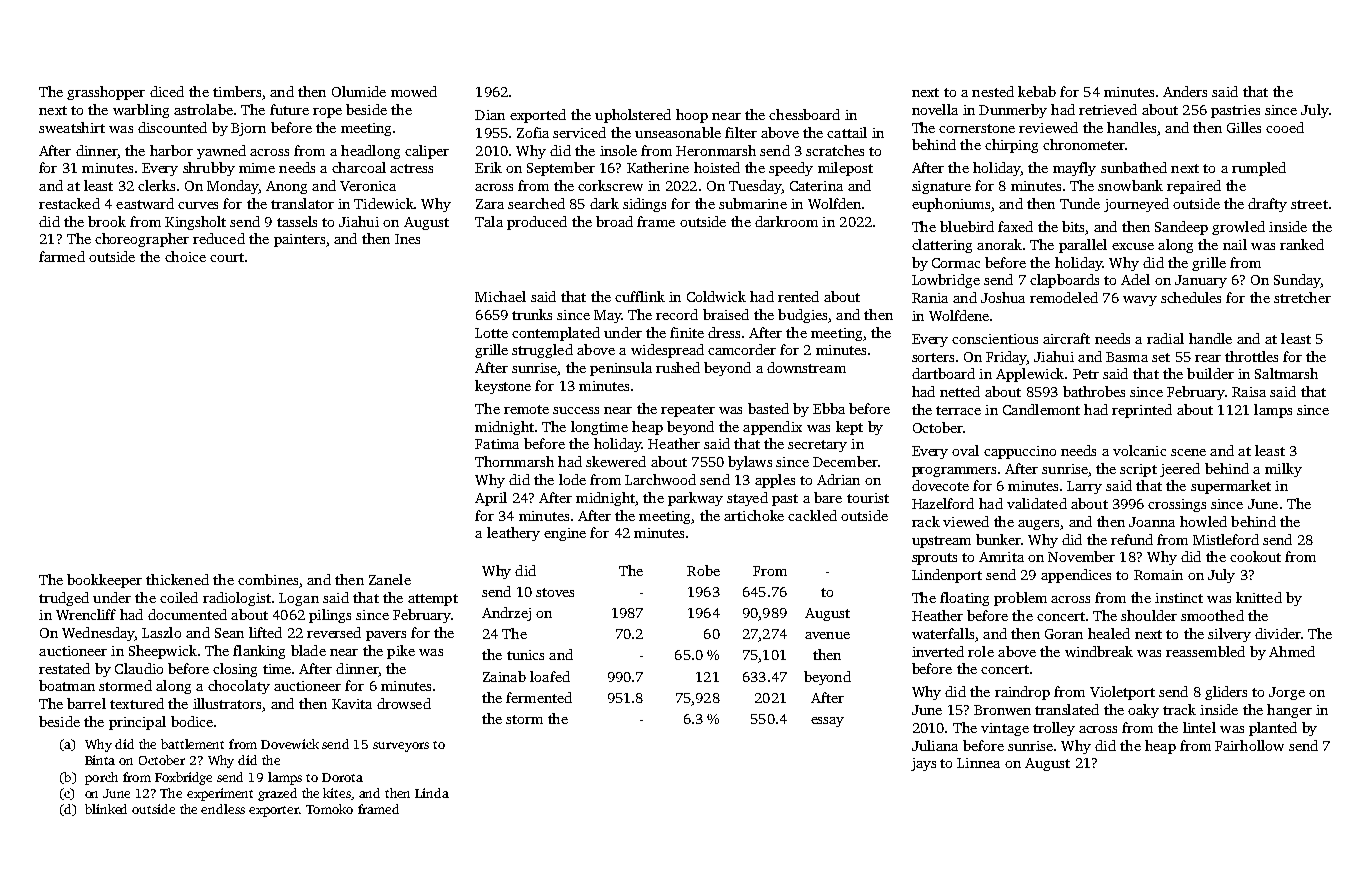  I want to click on Fatima, so click(497, 444).
